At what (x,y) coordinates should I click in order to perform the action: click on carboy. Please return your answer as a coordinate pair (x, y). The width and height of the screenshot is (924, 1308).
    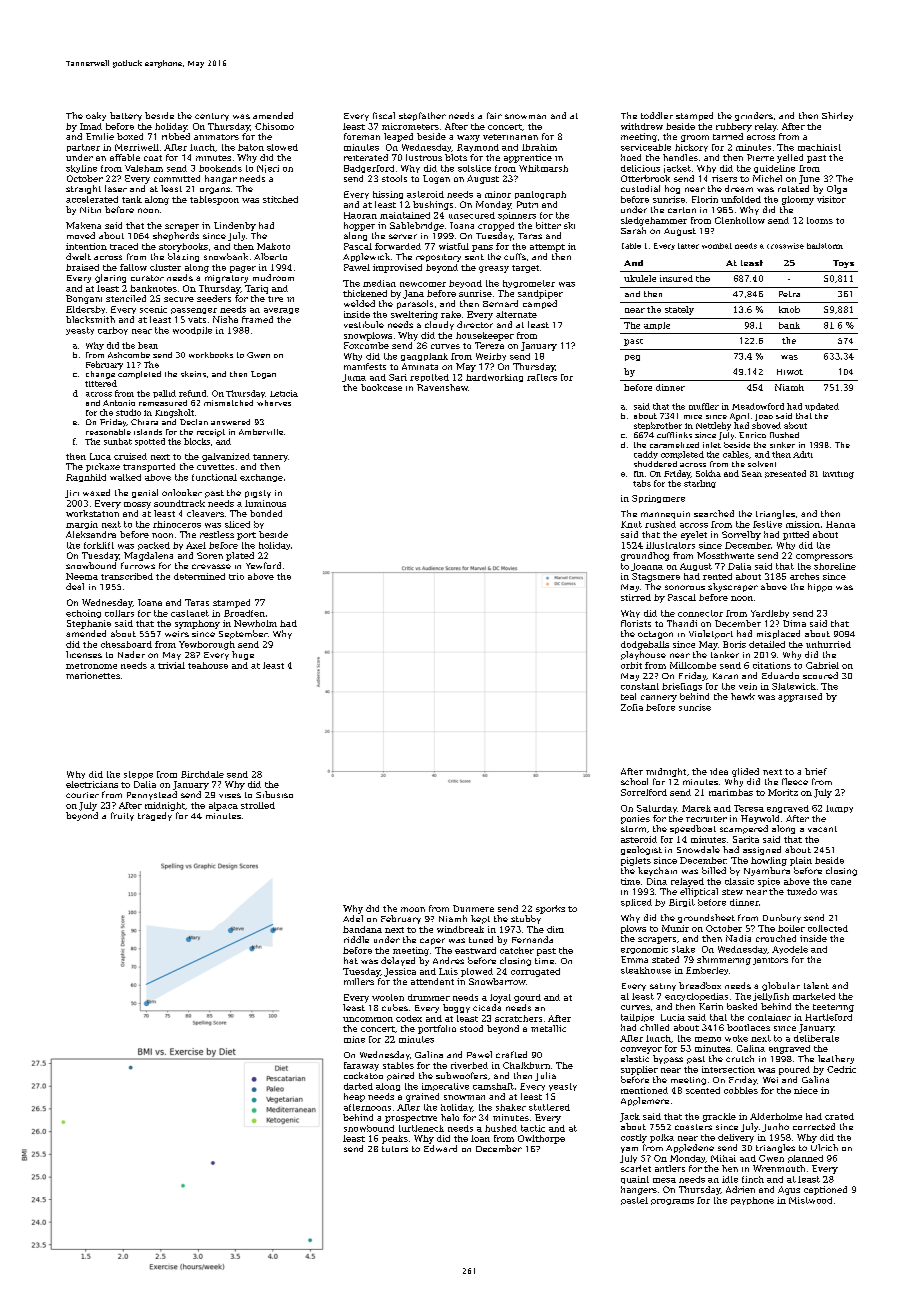
    Looking at the image, I should click on (113, 331).
